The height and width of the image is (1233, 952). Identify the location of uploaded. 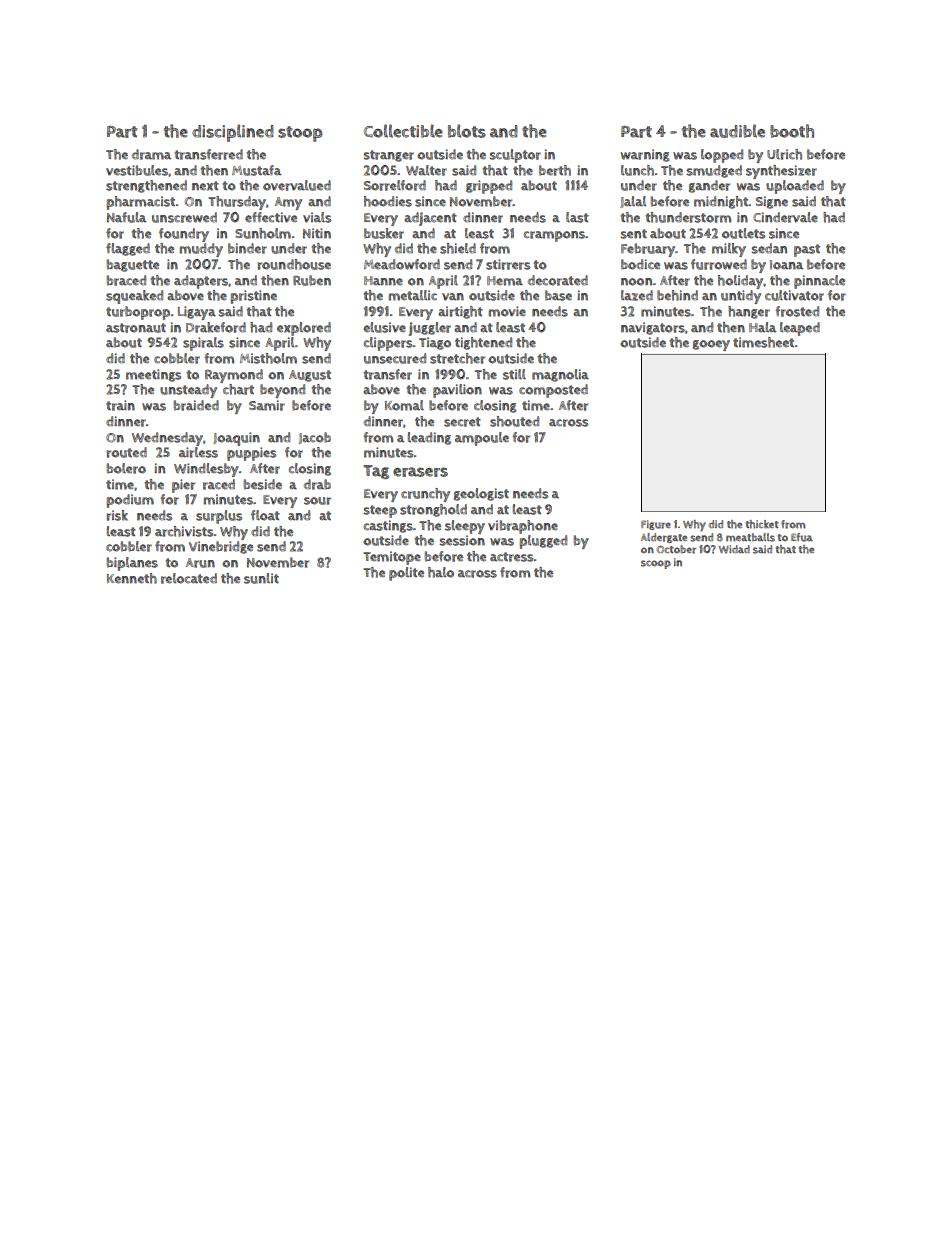
(795, 187).
